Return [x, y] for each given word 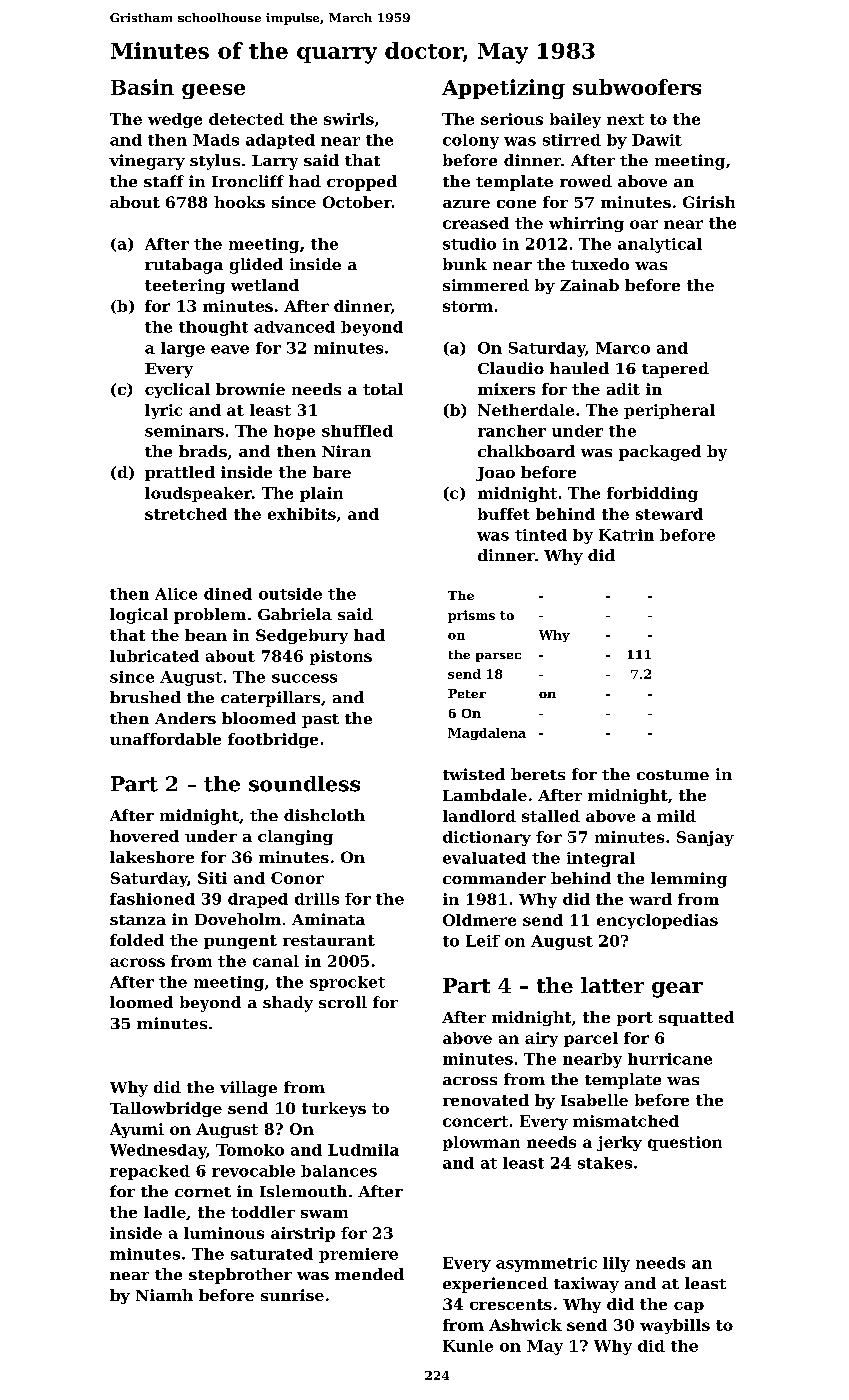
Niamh [164, 1295]
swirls [349, 119]
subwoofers [637, 87]
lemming [689, 880]
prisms [471, 616]
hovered [144, 836]
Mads [216, 140]
